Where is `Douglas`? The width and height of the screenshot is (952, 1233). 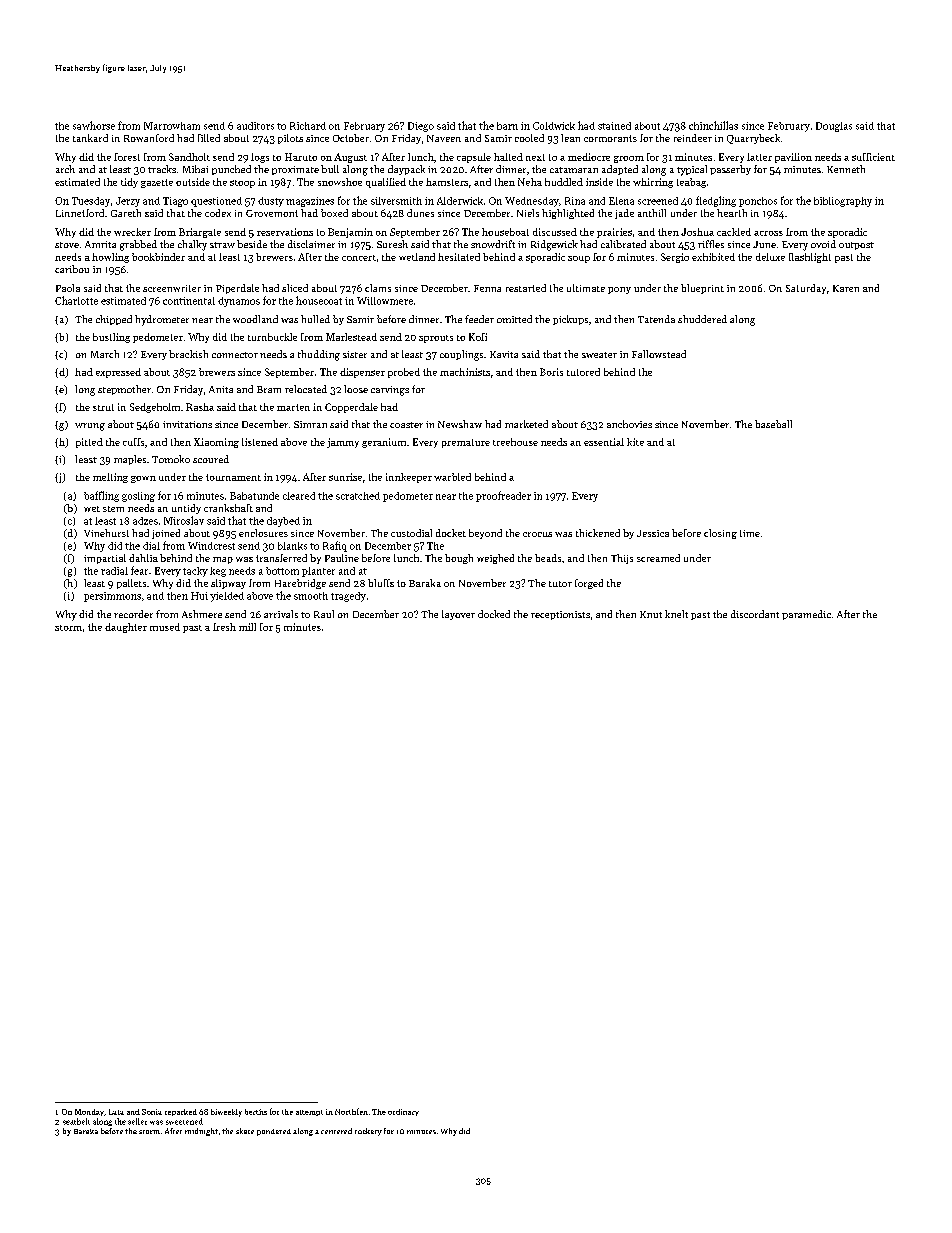
Douglas is located at coordinates (834, 127).
